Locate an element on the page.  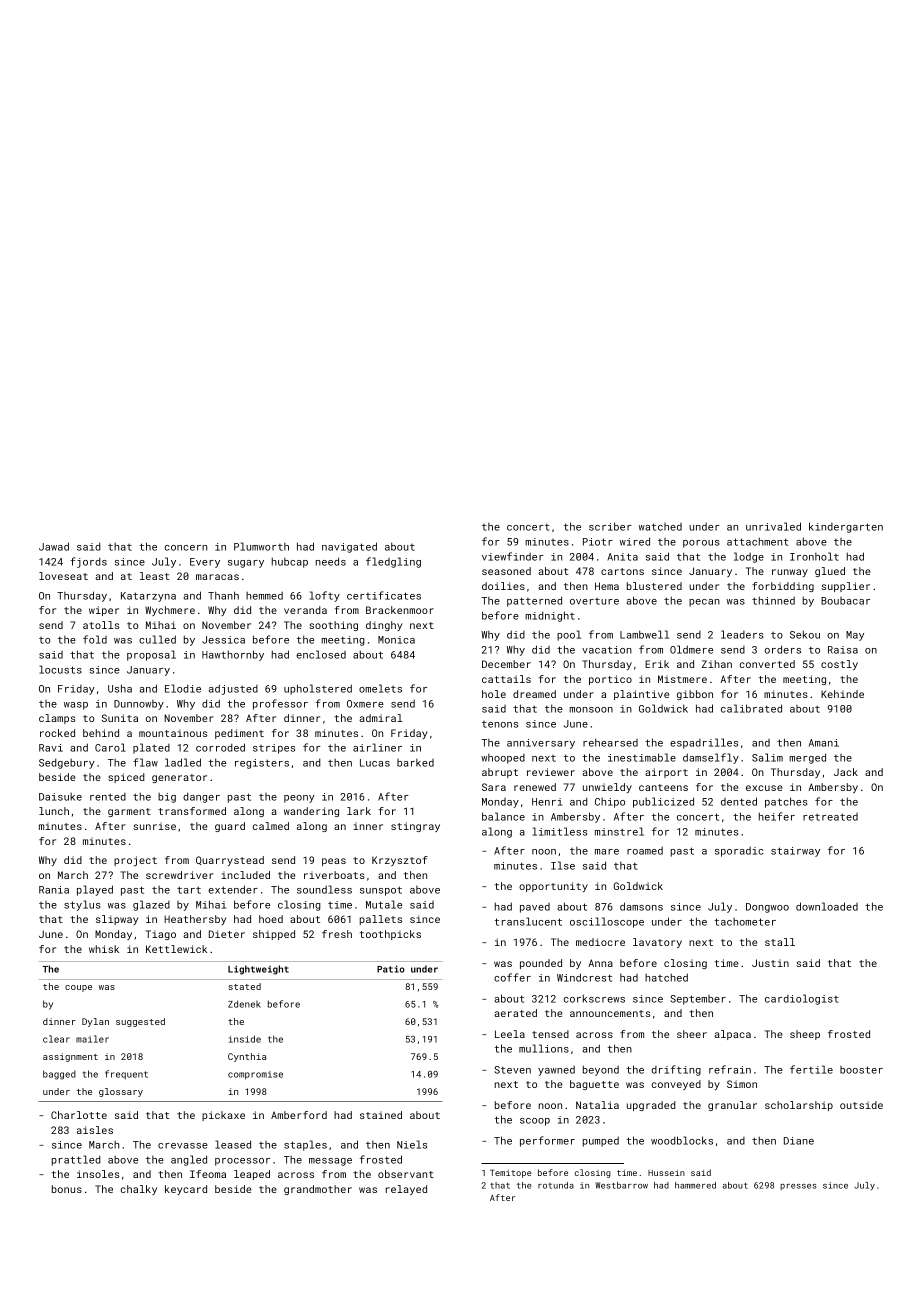
project is located at coordinates (135, 861).
